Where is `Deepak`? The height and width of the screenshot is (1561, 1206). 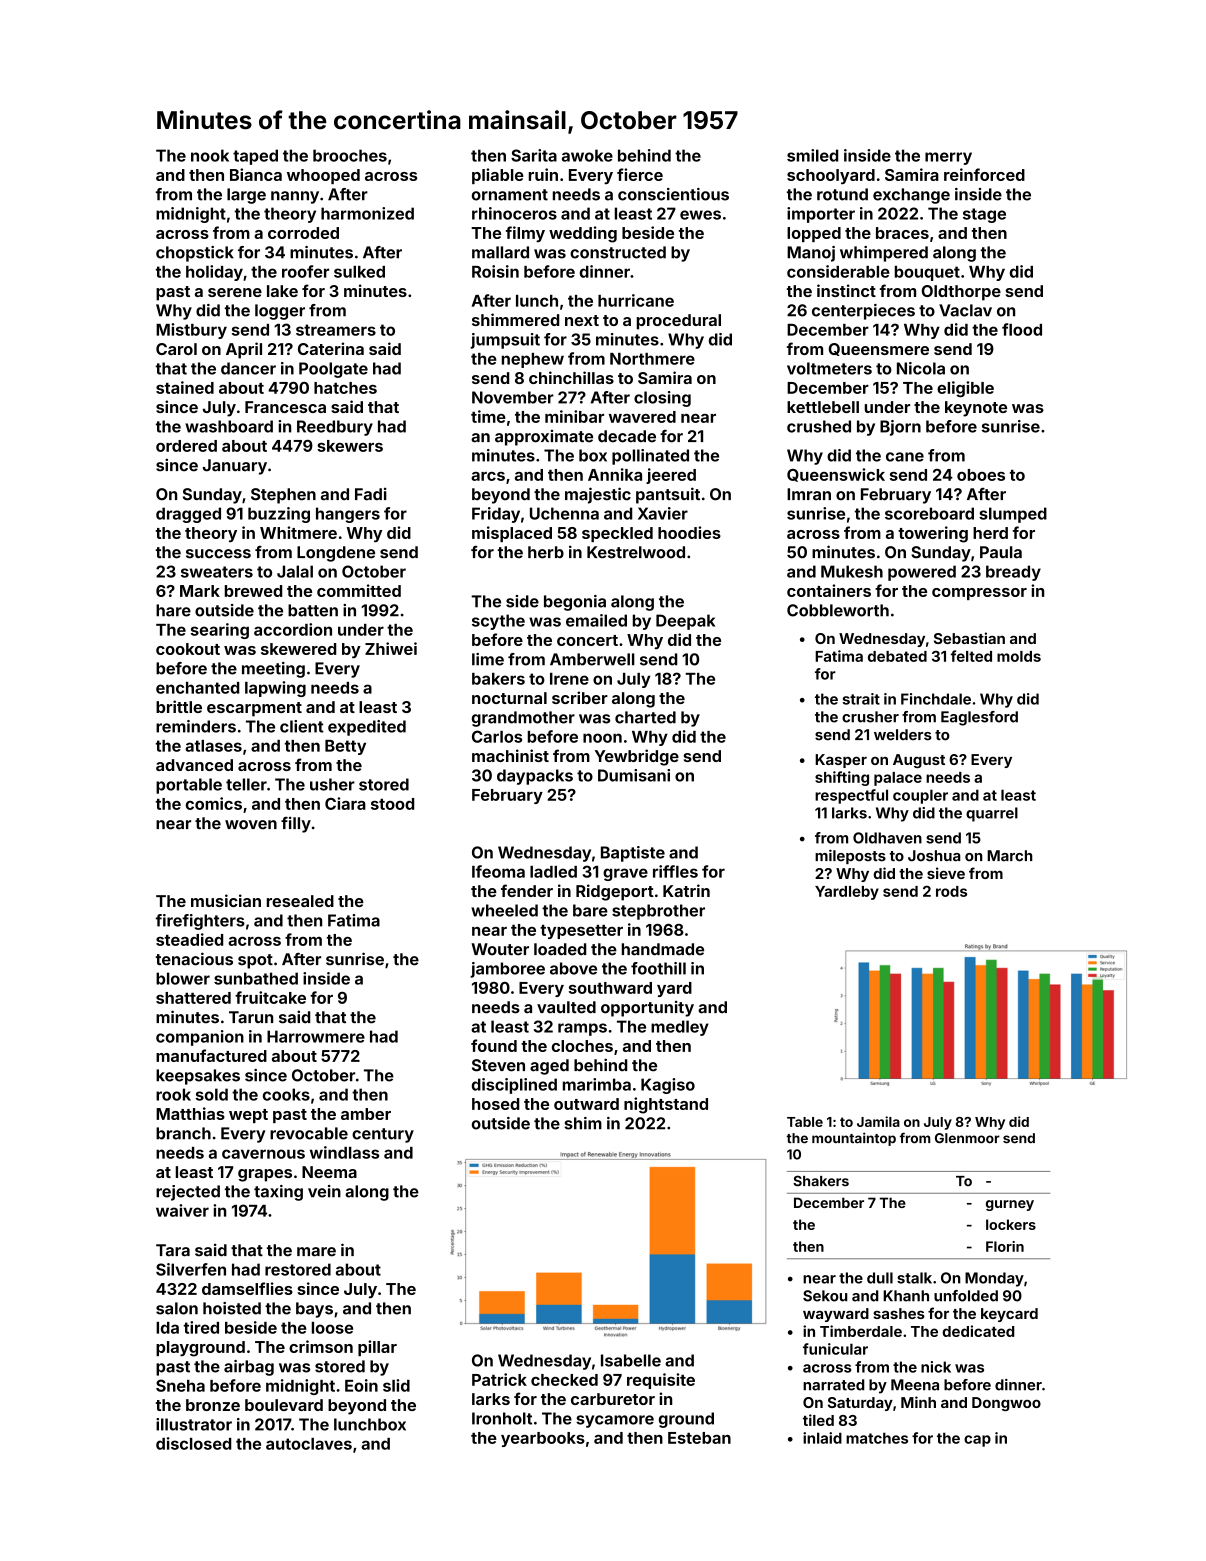 Deepak is located at coordinates (685, 622).
